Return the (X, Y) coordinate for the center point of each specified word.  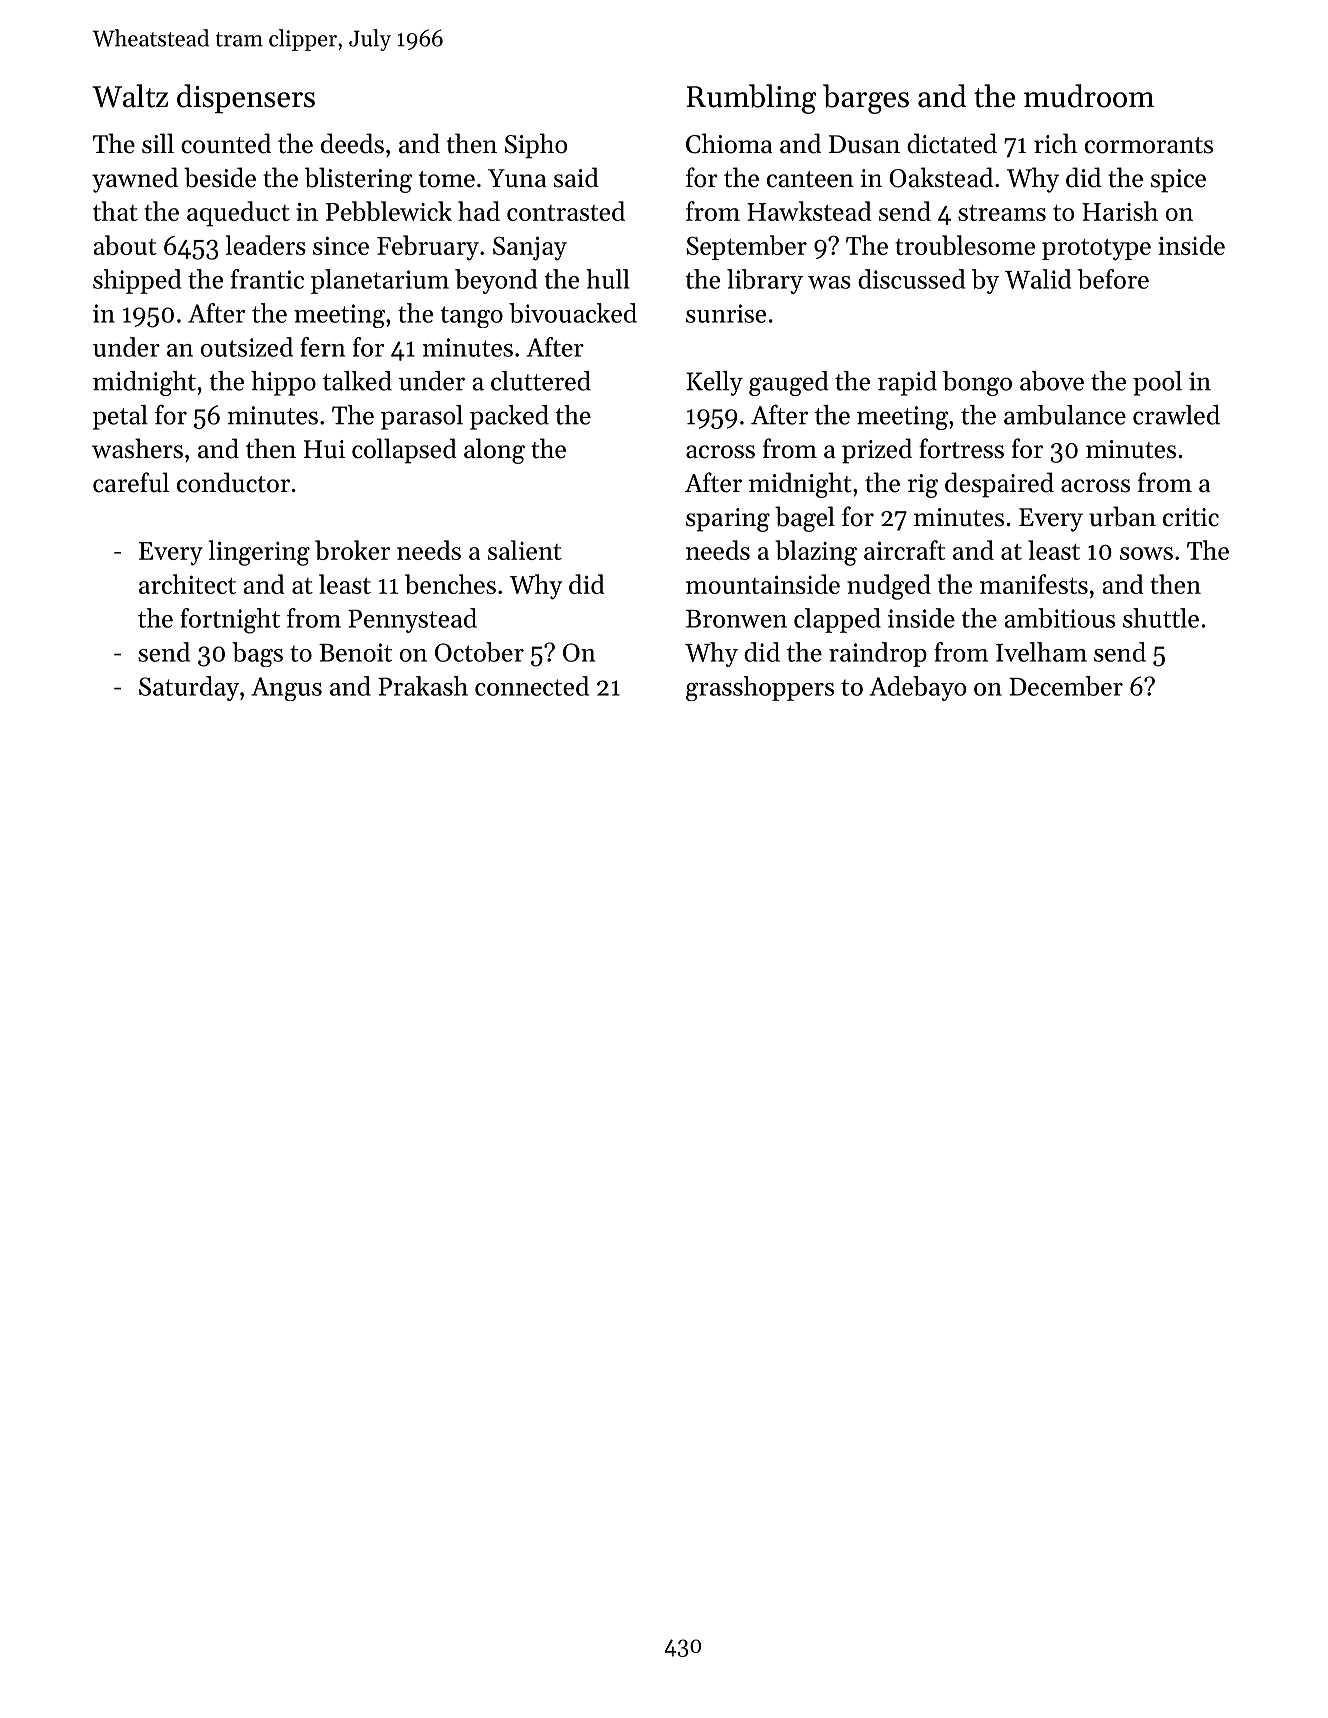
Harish (1120, 211)
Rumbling (751, 99)
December (1066, 686)
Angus (286, 689)
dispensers (246, 98)
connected (532, 686)
